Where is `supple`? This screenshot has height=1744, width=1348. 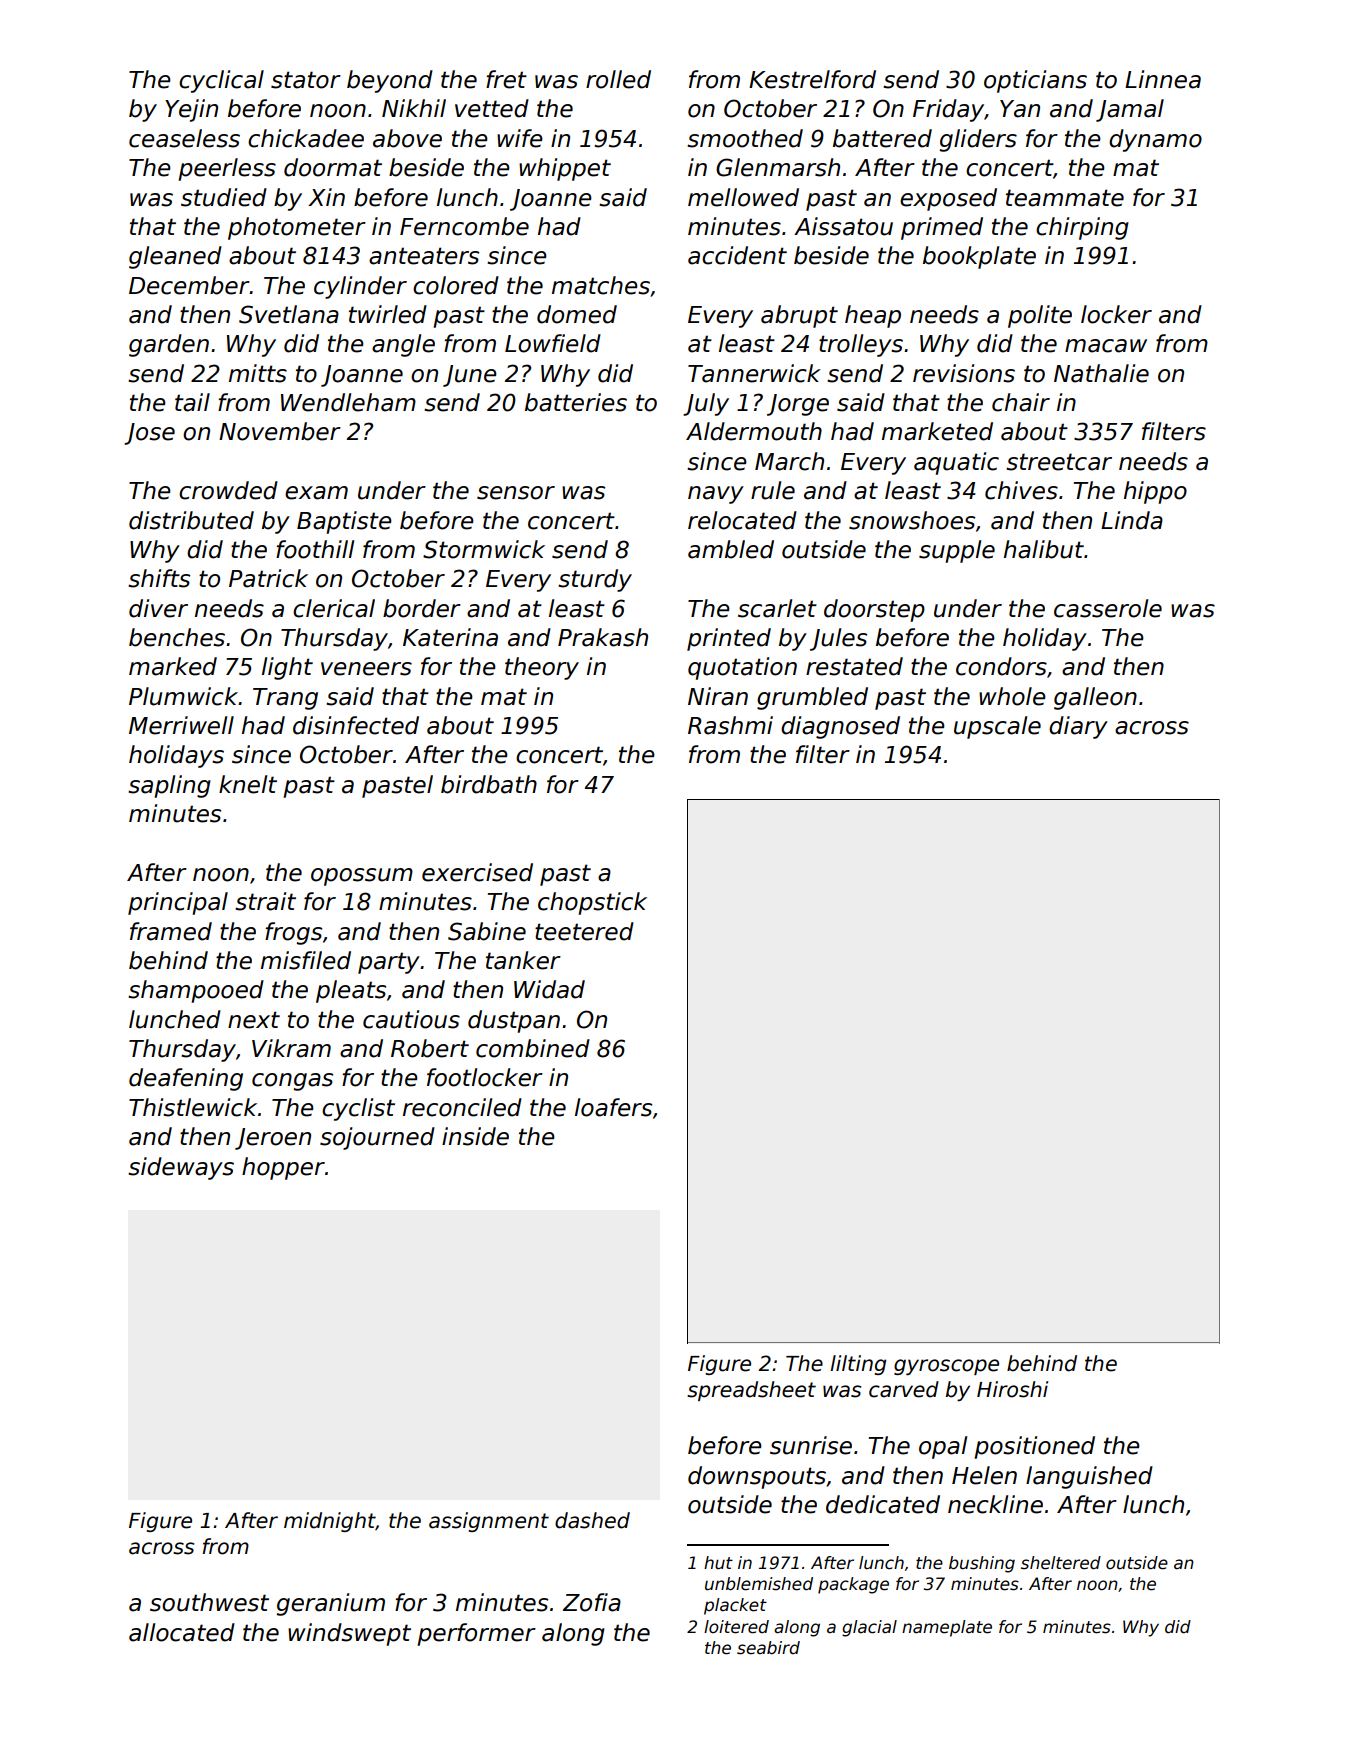 supple is located at coordinates (957, 551).
